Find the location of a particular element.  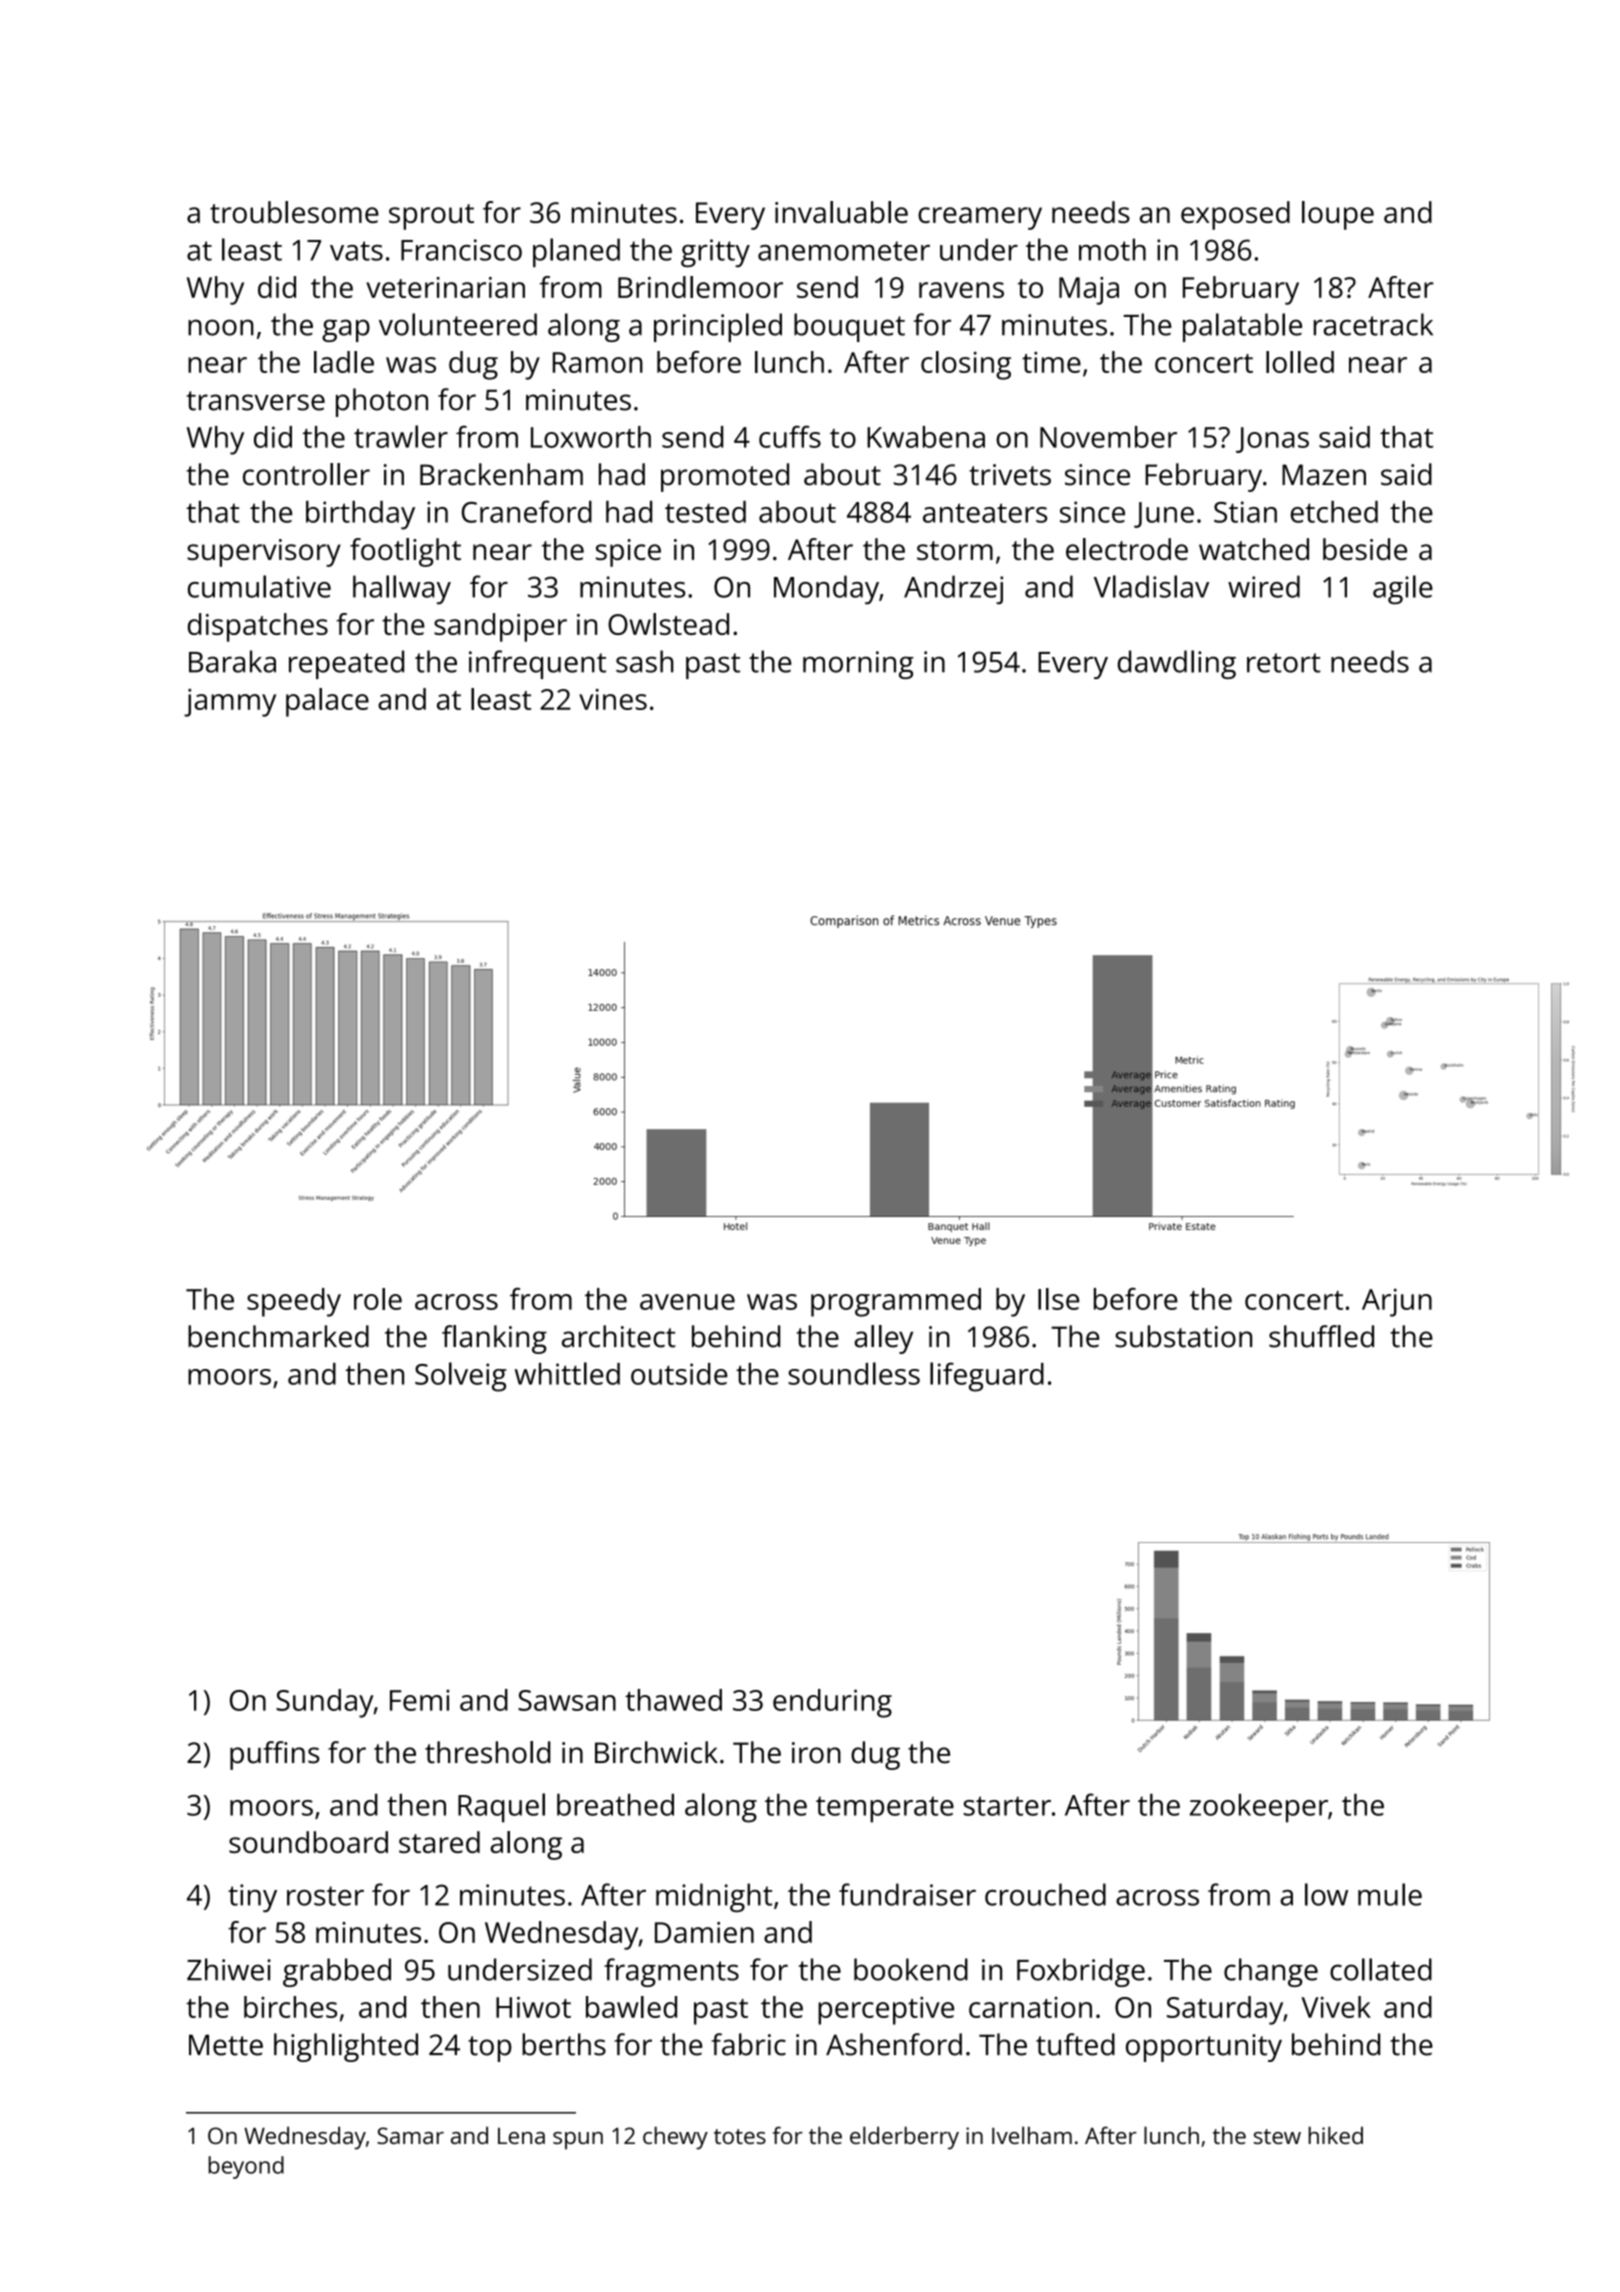

vines is located at coordinates (613, 699).
